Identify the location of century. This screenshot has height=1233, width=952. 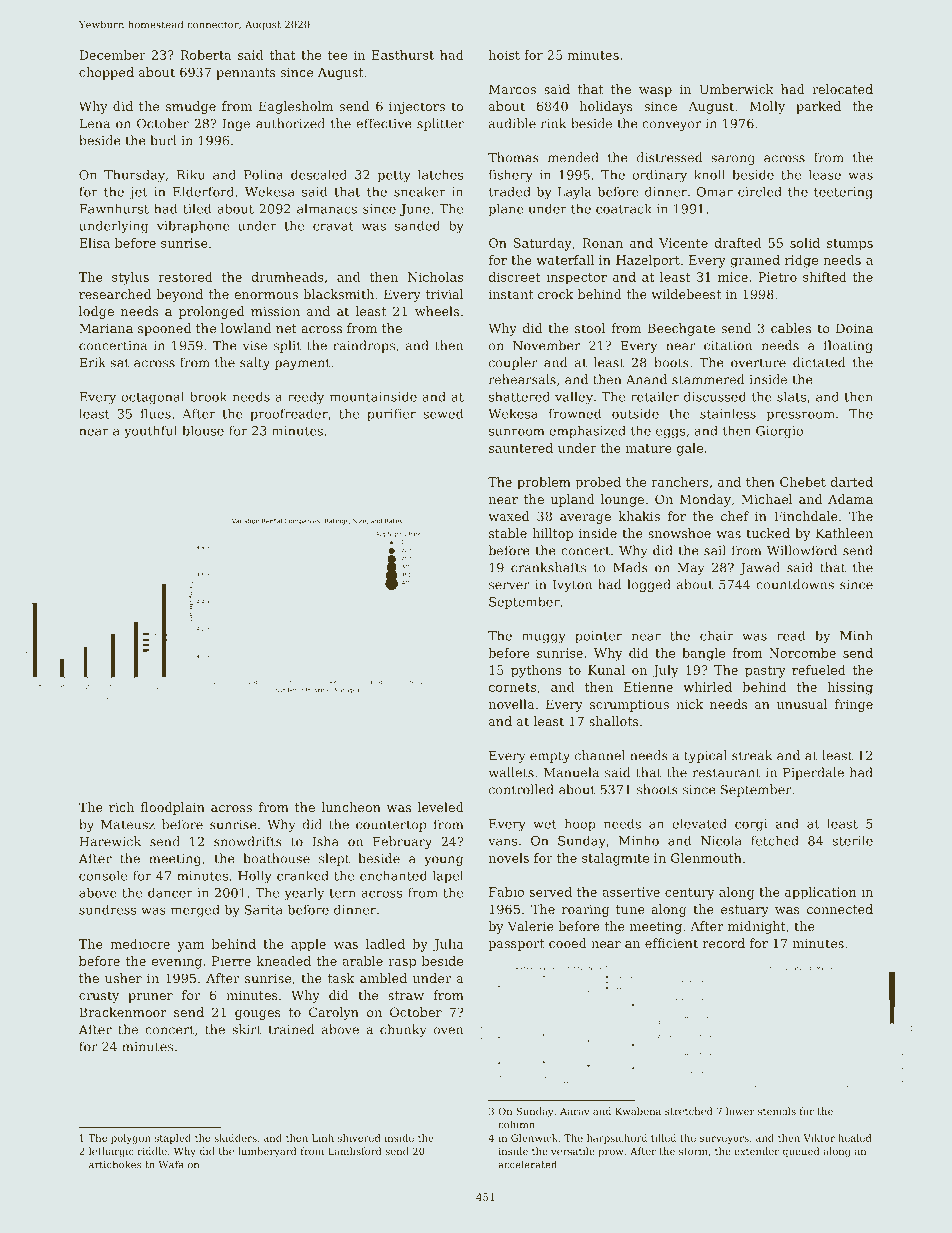
(690, 894).
